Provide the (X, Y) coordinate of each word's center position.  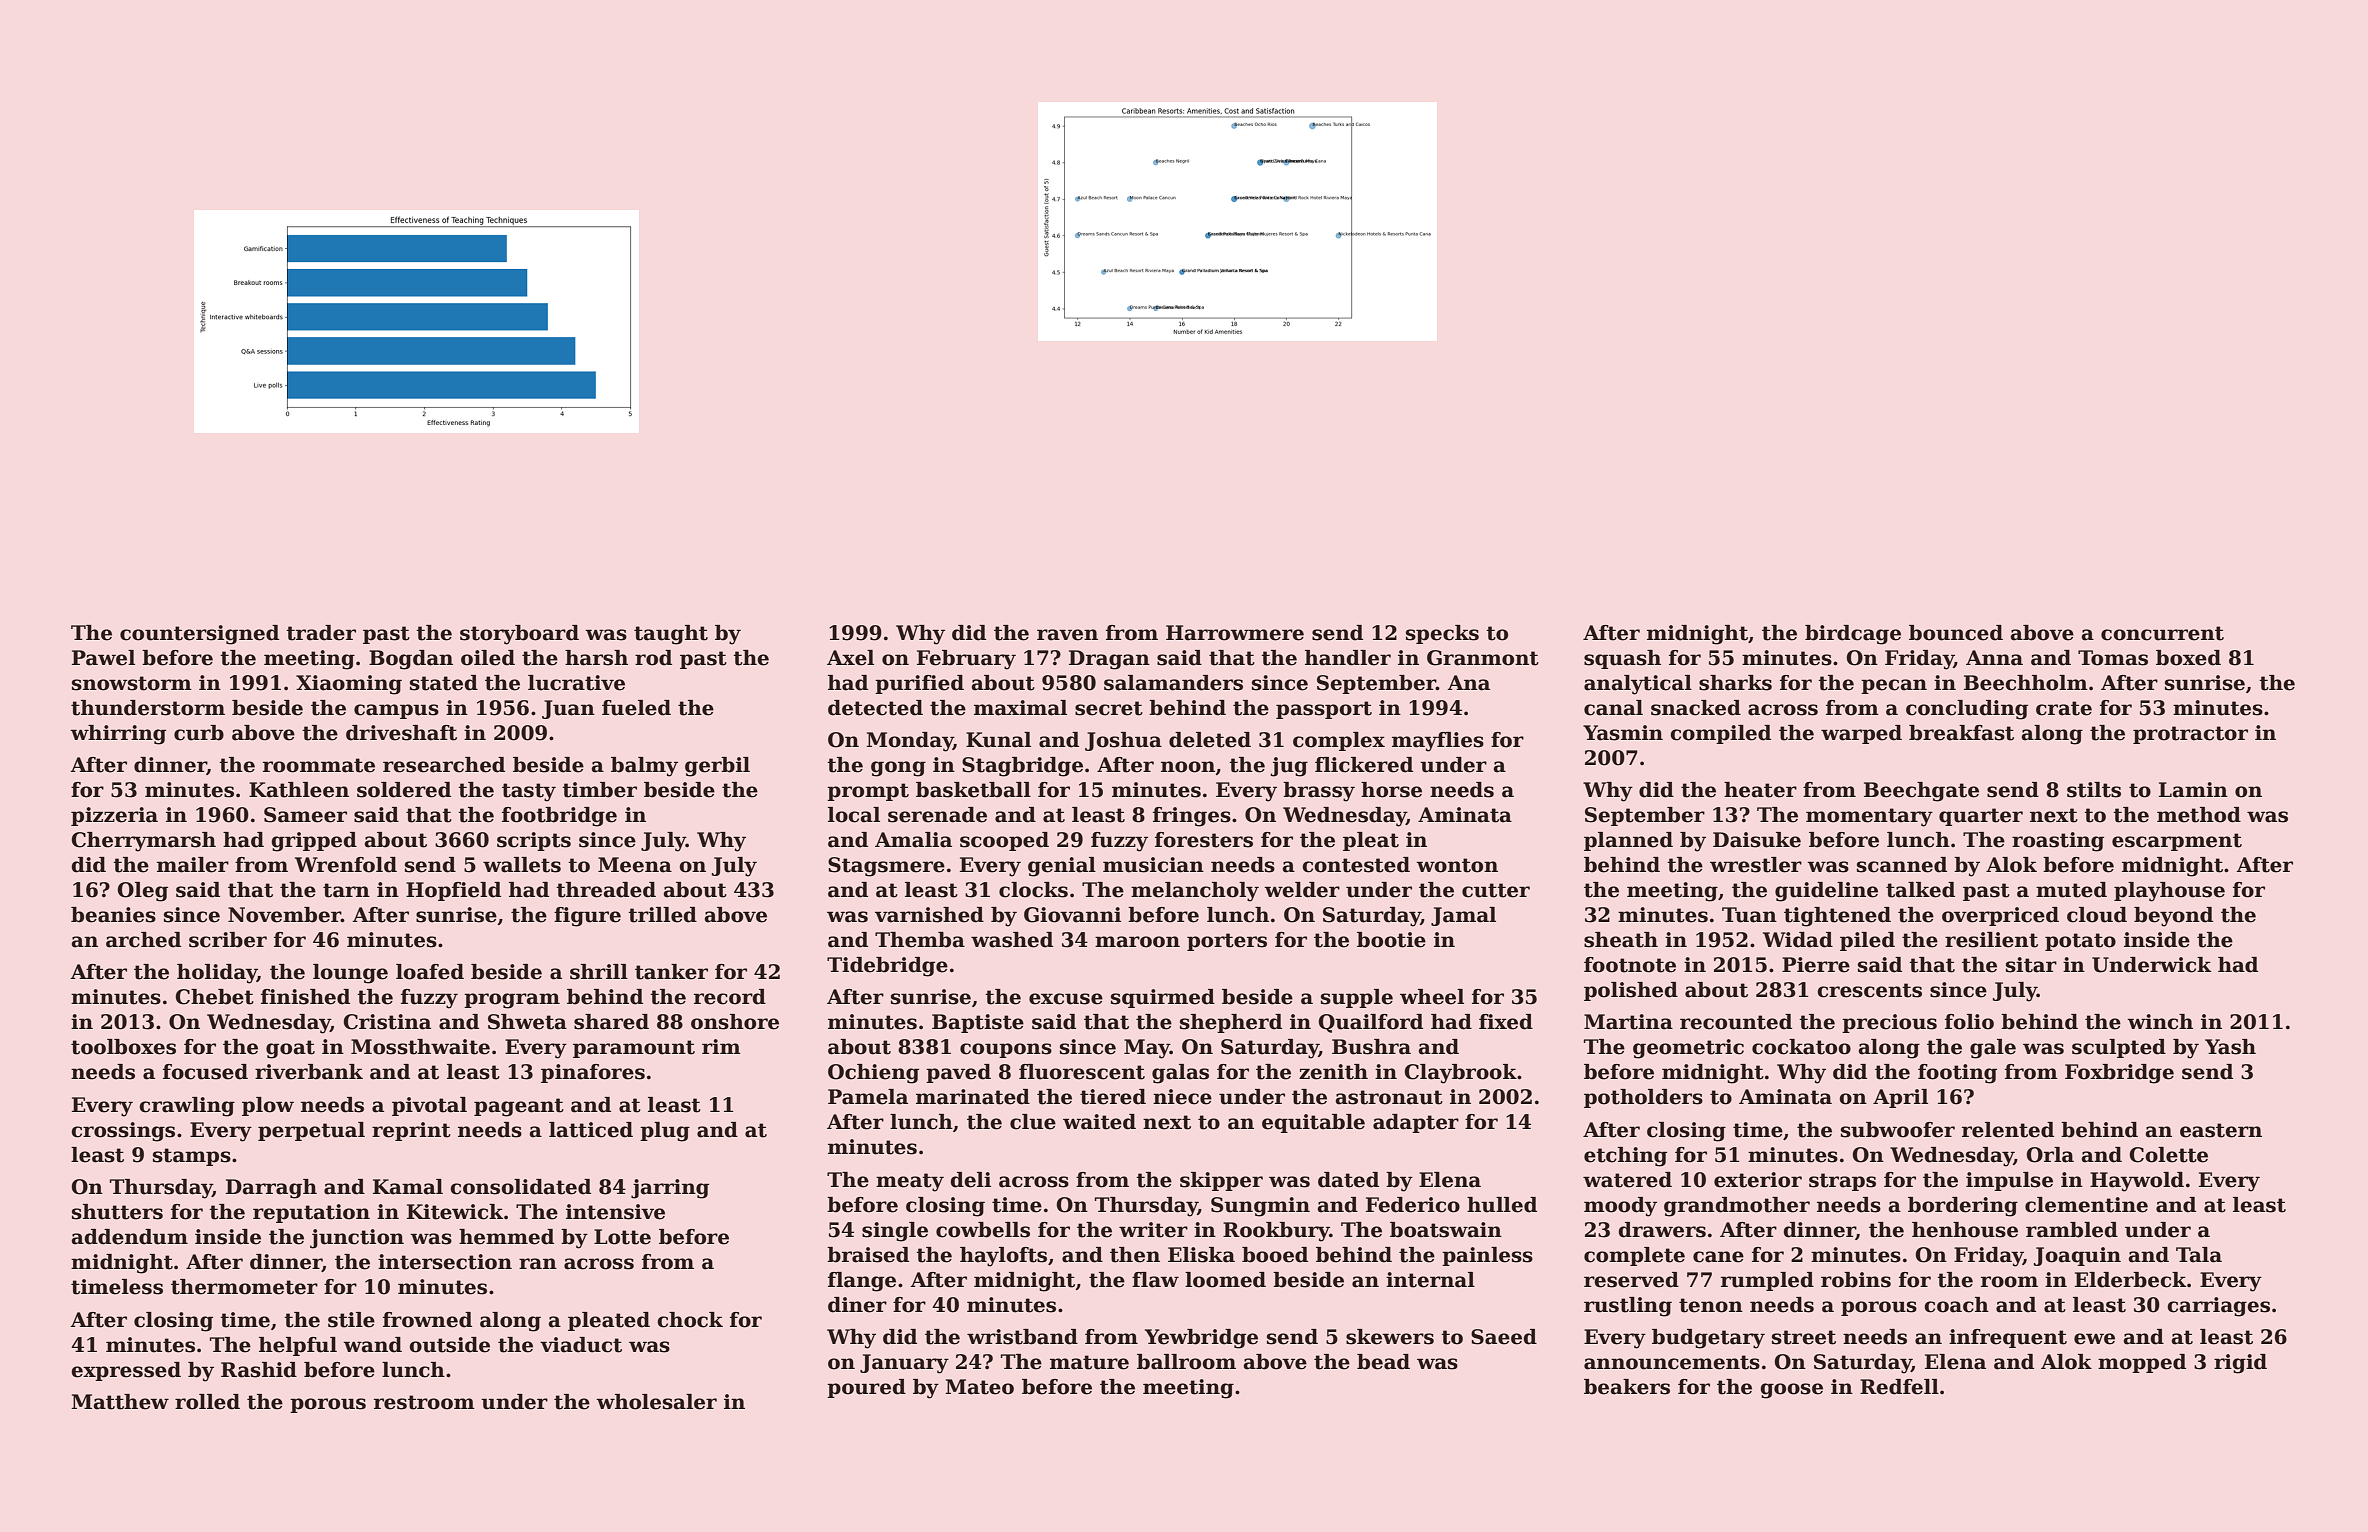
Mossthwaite (420, 1047)
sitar (2031, 965)
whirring (118, 735)
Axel (850, 658)
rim (721, 1046)
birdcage (1853, 635)
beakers (1627, 1387)
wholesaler (656, 1402)
